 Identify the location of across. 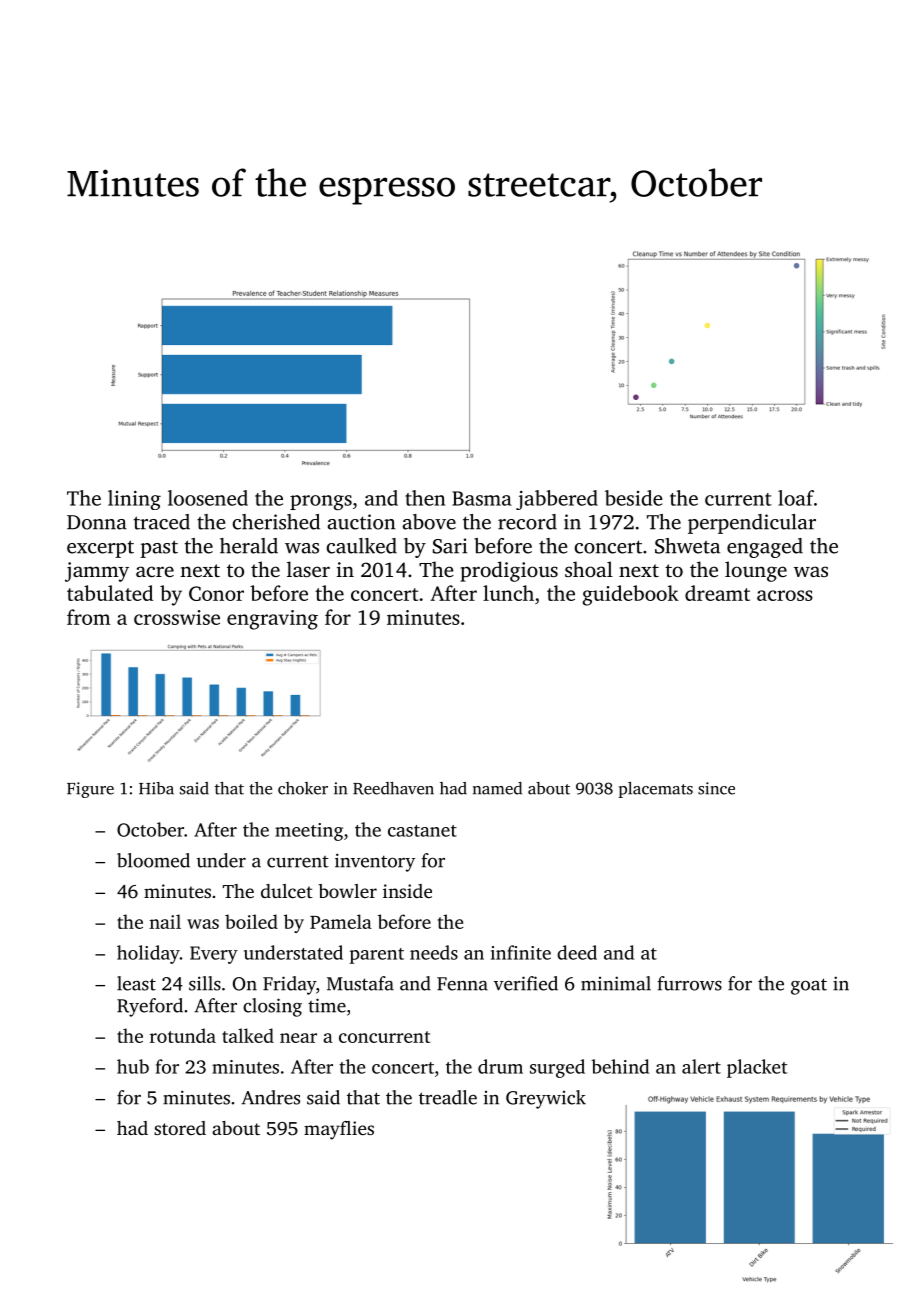
(785, 595).
